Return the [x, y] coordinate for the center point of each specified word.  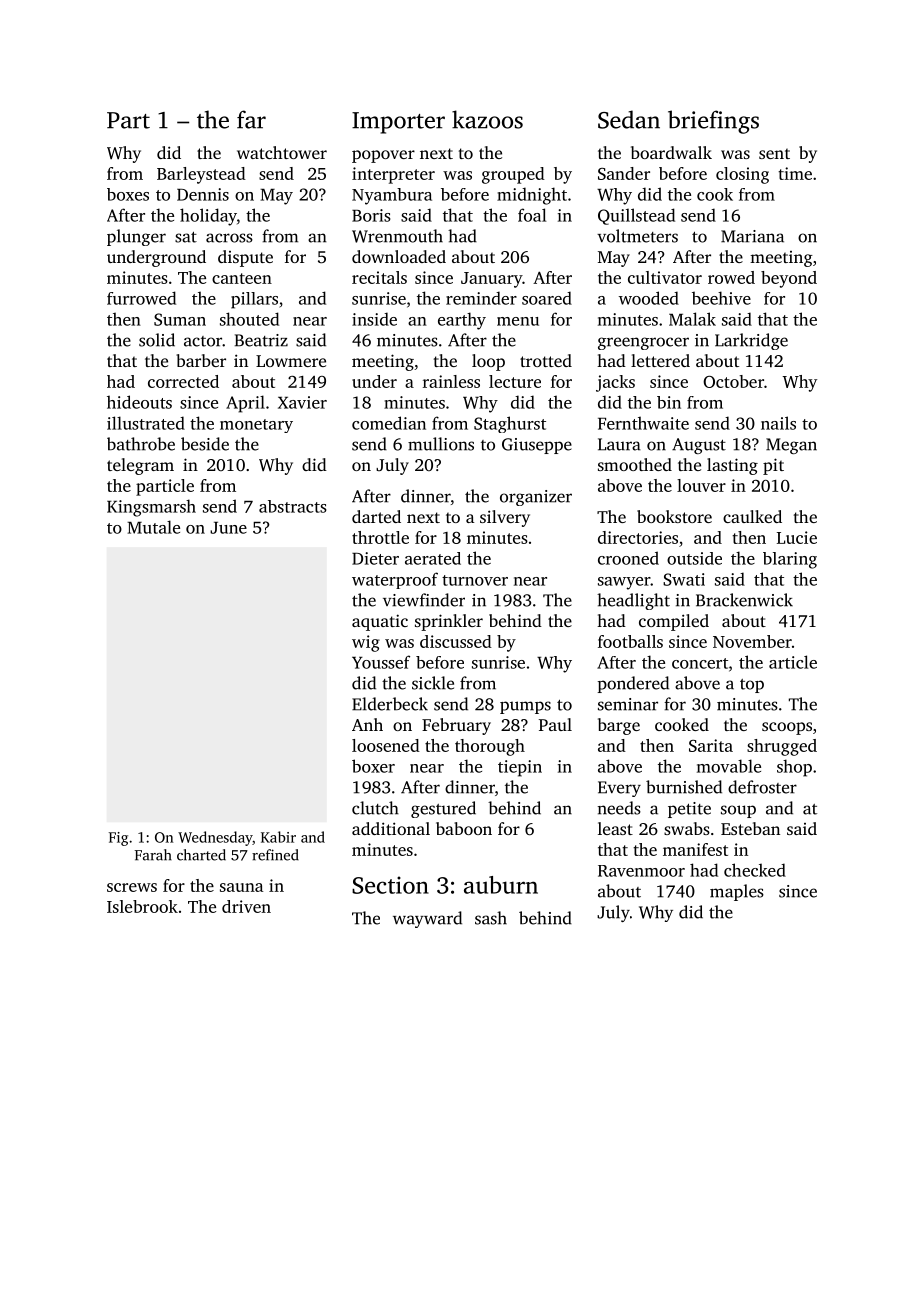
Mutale [153, 527]
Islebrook [142, 906]
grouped [513, 175]
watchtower [282, 152]
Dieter [375, 558]
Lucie [797, 537]
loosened [386, 745]
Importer [398, 123]
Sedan [629, 119]
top [752, 686]
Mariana [752, 236]
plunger [136, 237]
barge [619, 726]
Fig [118, 839]
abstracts [293, 506]
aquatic [380, 622]
